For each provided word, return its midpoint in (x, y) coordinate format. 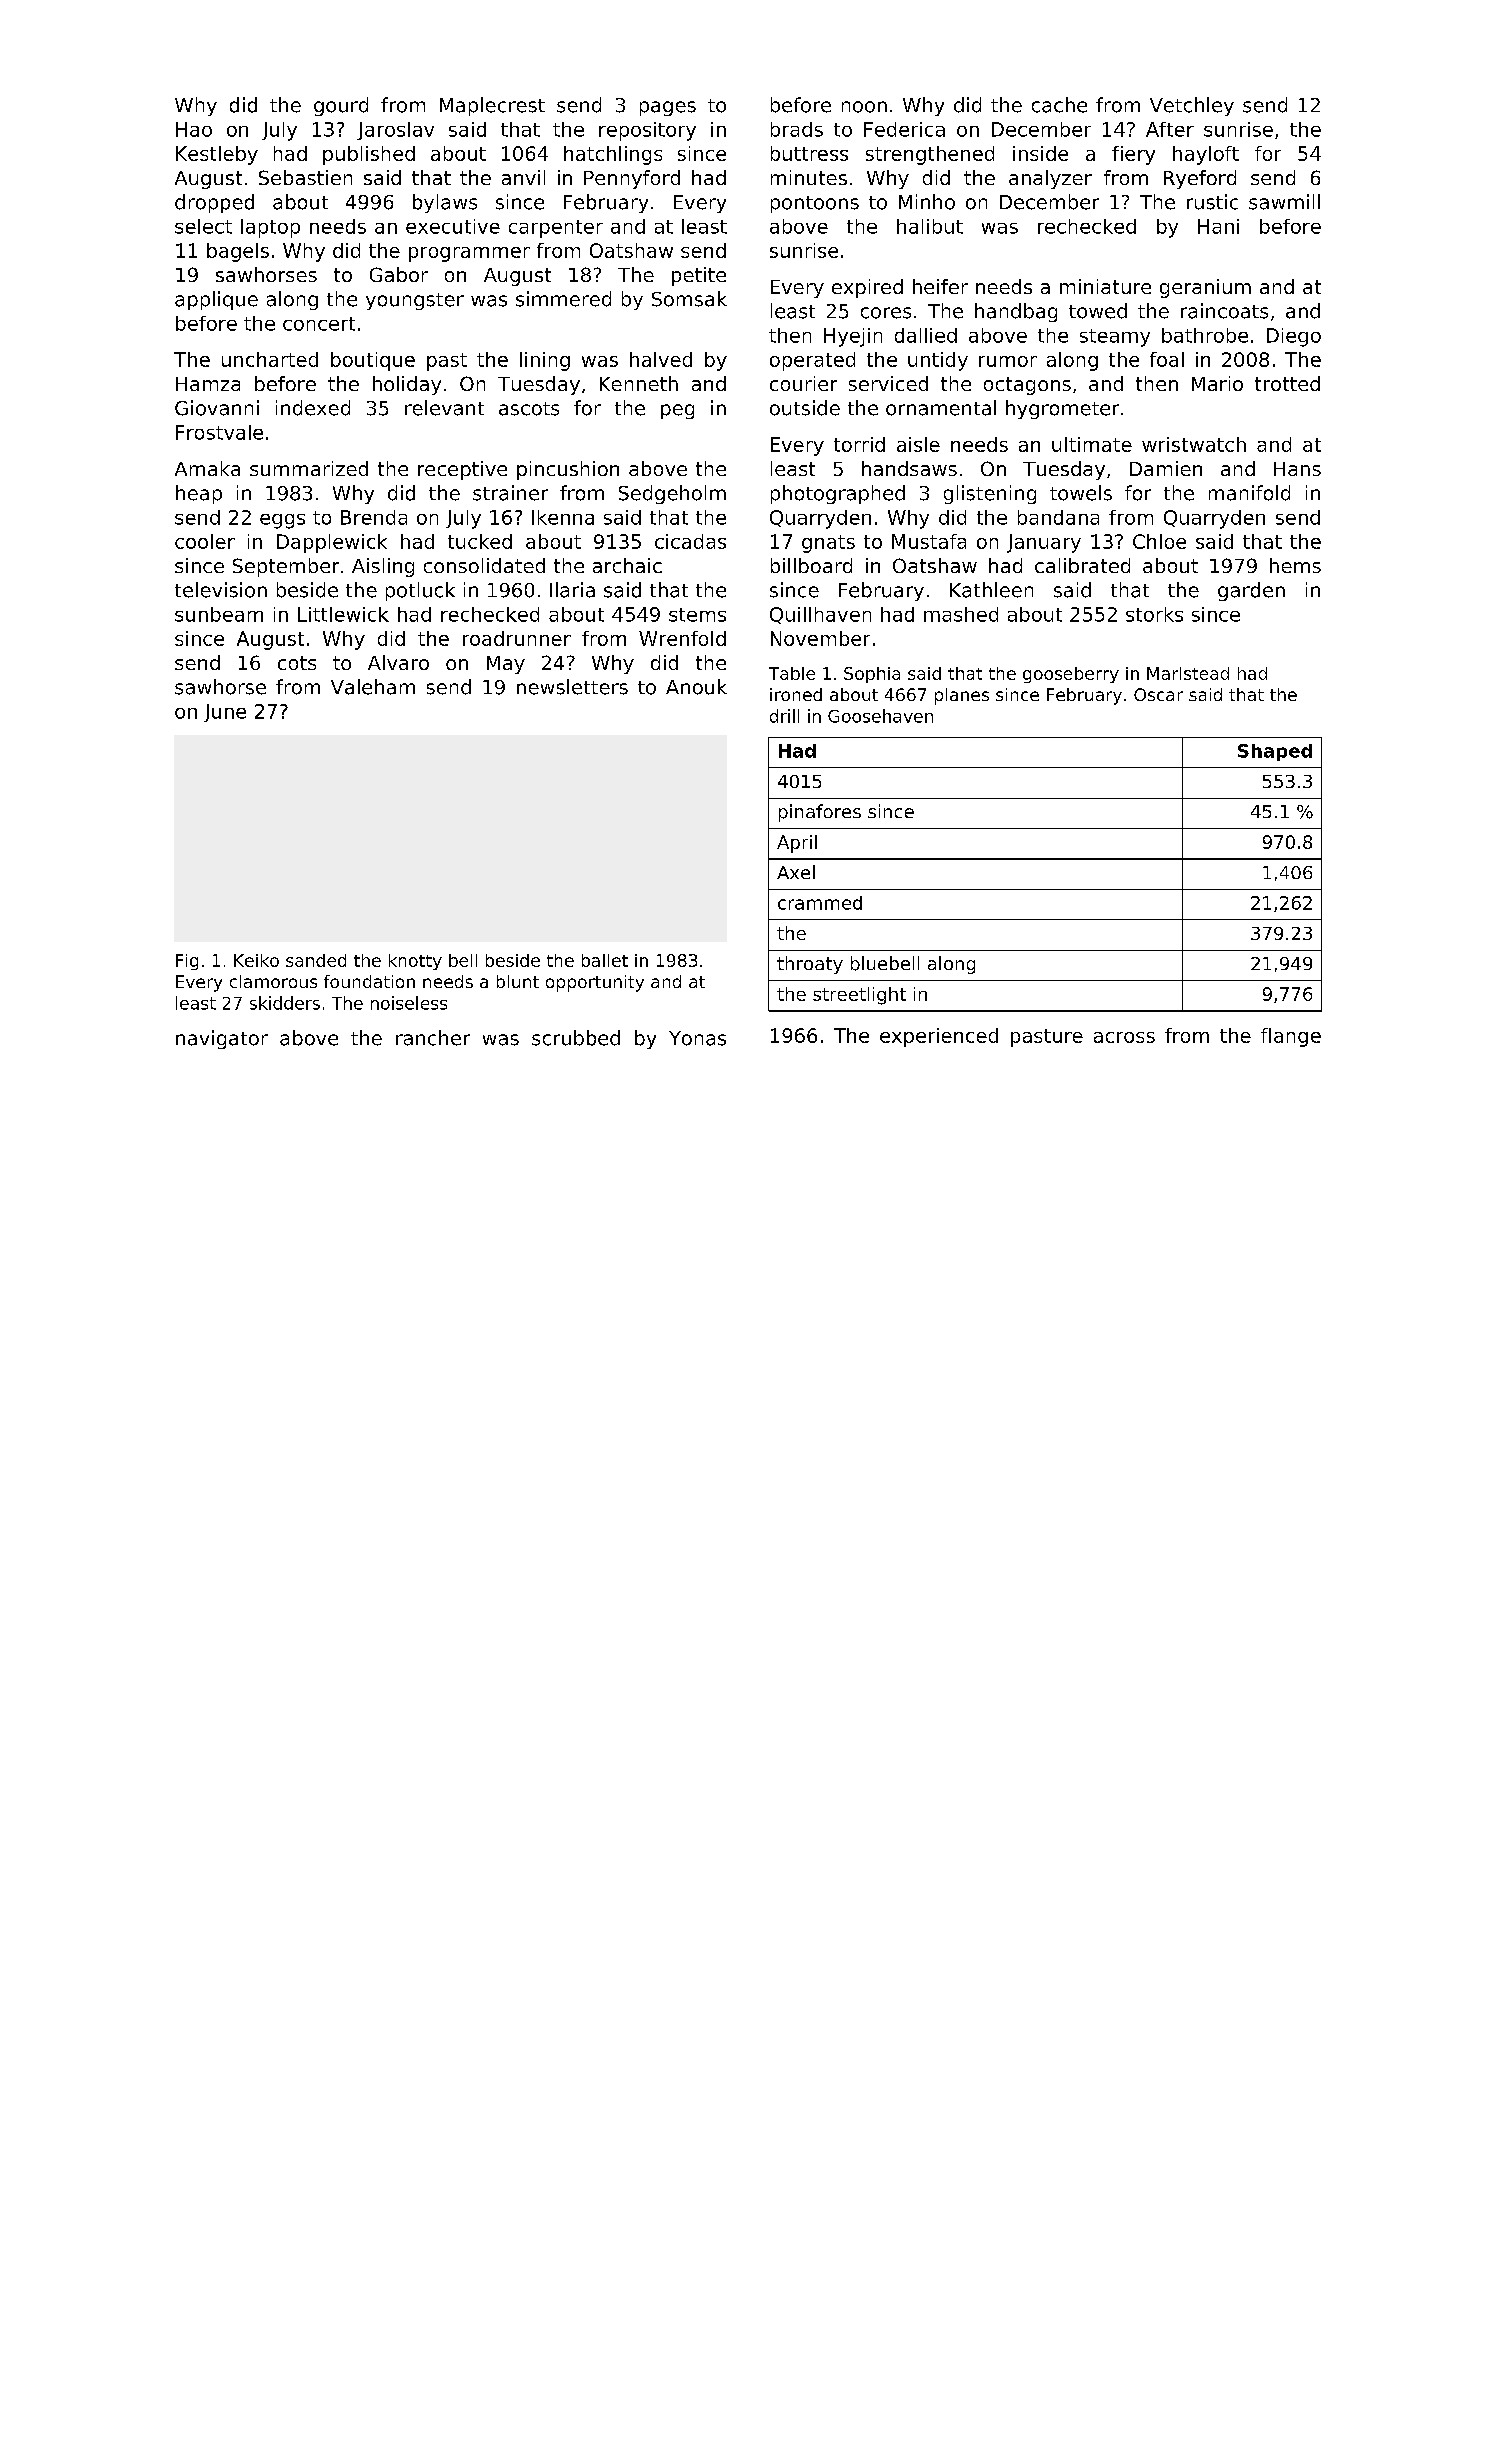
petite (699, 276)
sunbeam (219, 614)
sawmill (1284, 202)
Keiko (256, 960)
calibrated (1082, 565)
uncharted (270, 359)
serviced (888, 383)
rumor (1008, 361)
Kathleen (991, 590)
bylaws (445, 203)
